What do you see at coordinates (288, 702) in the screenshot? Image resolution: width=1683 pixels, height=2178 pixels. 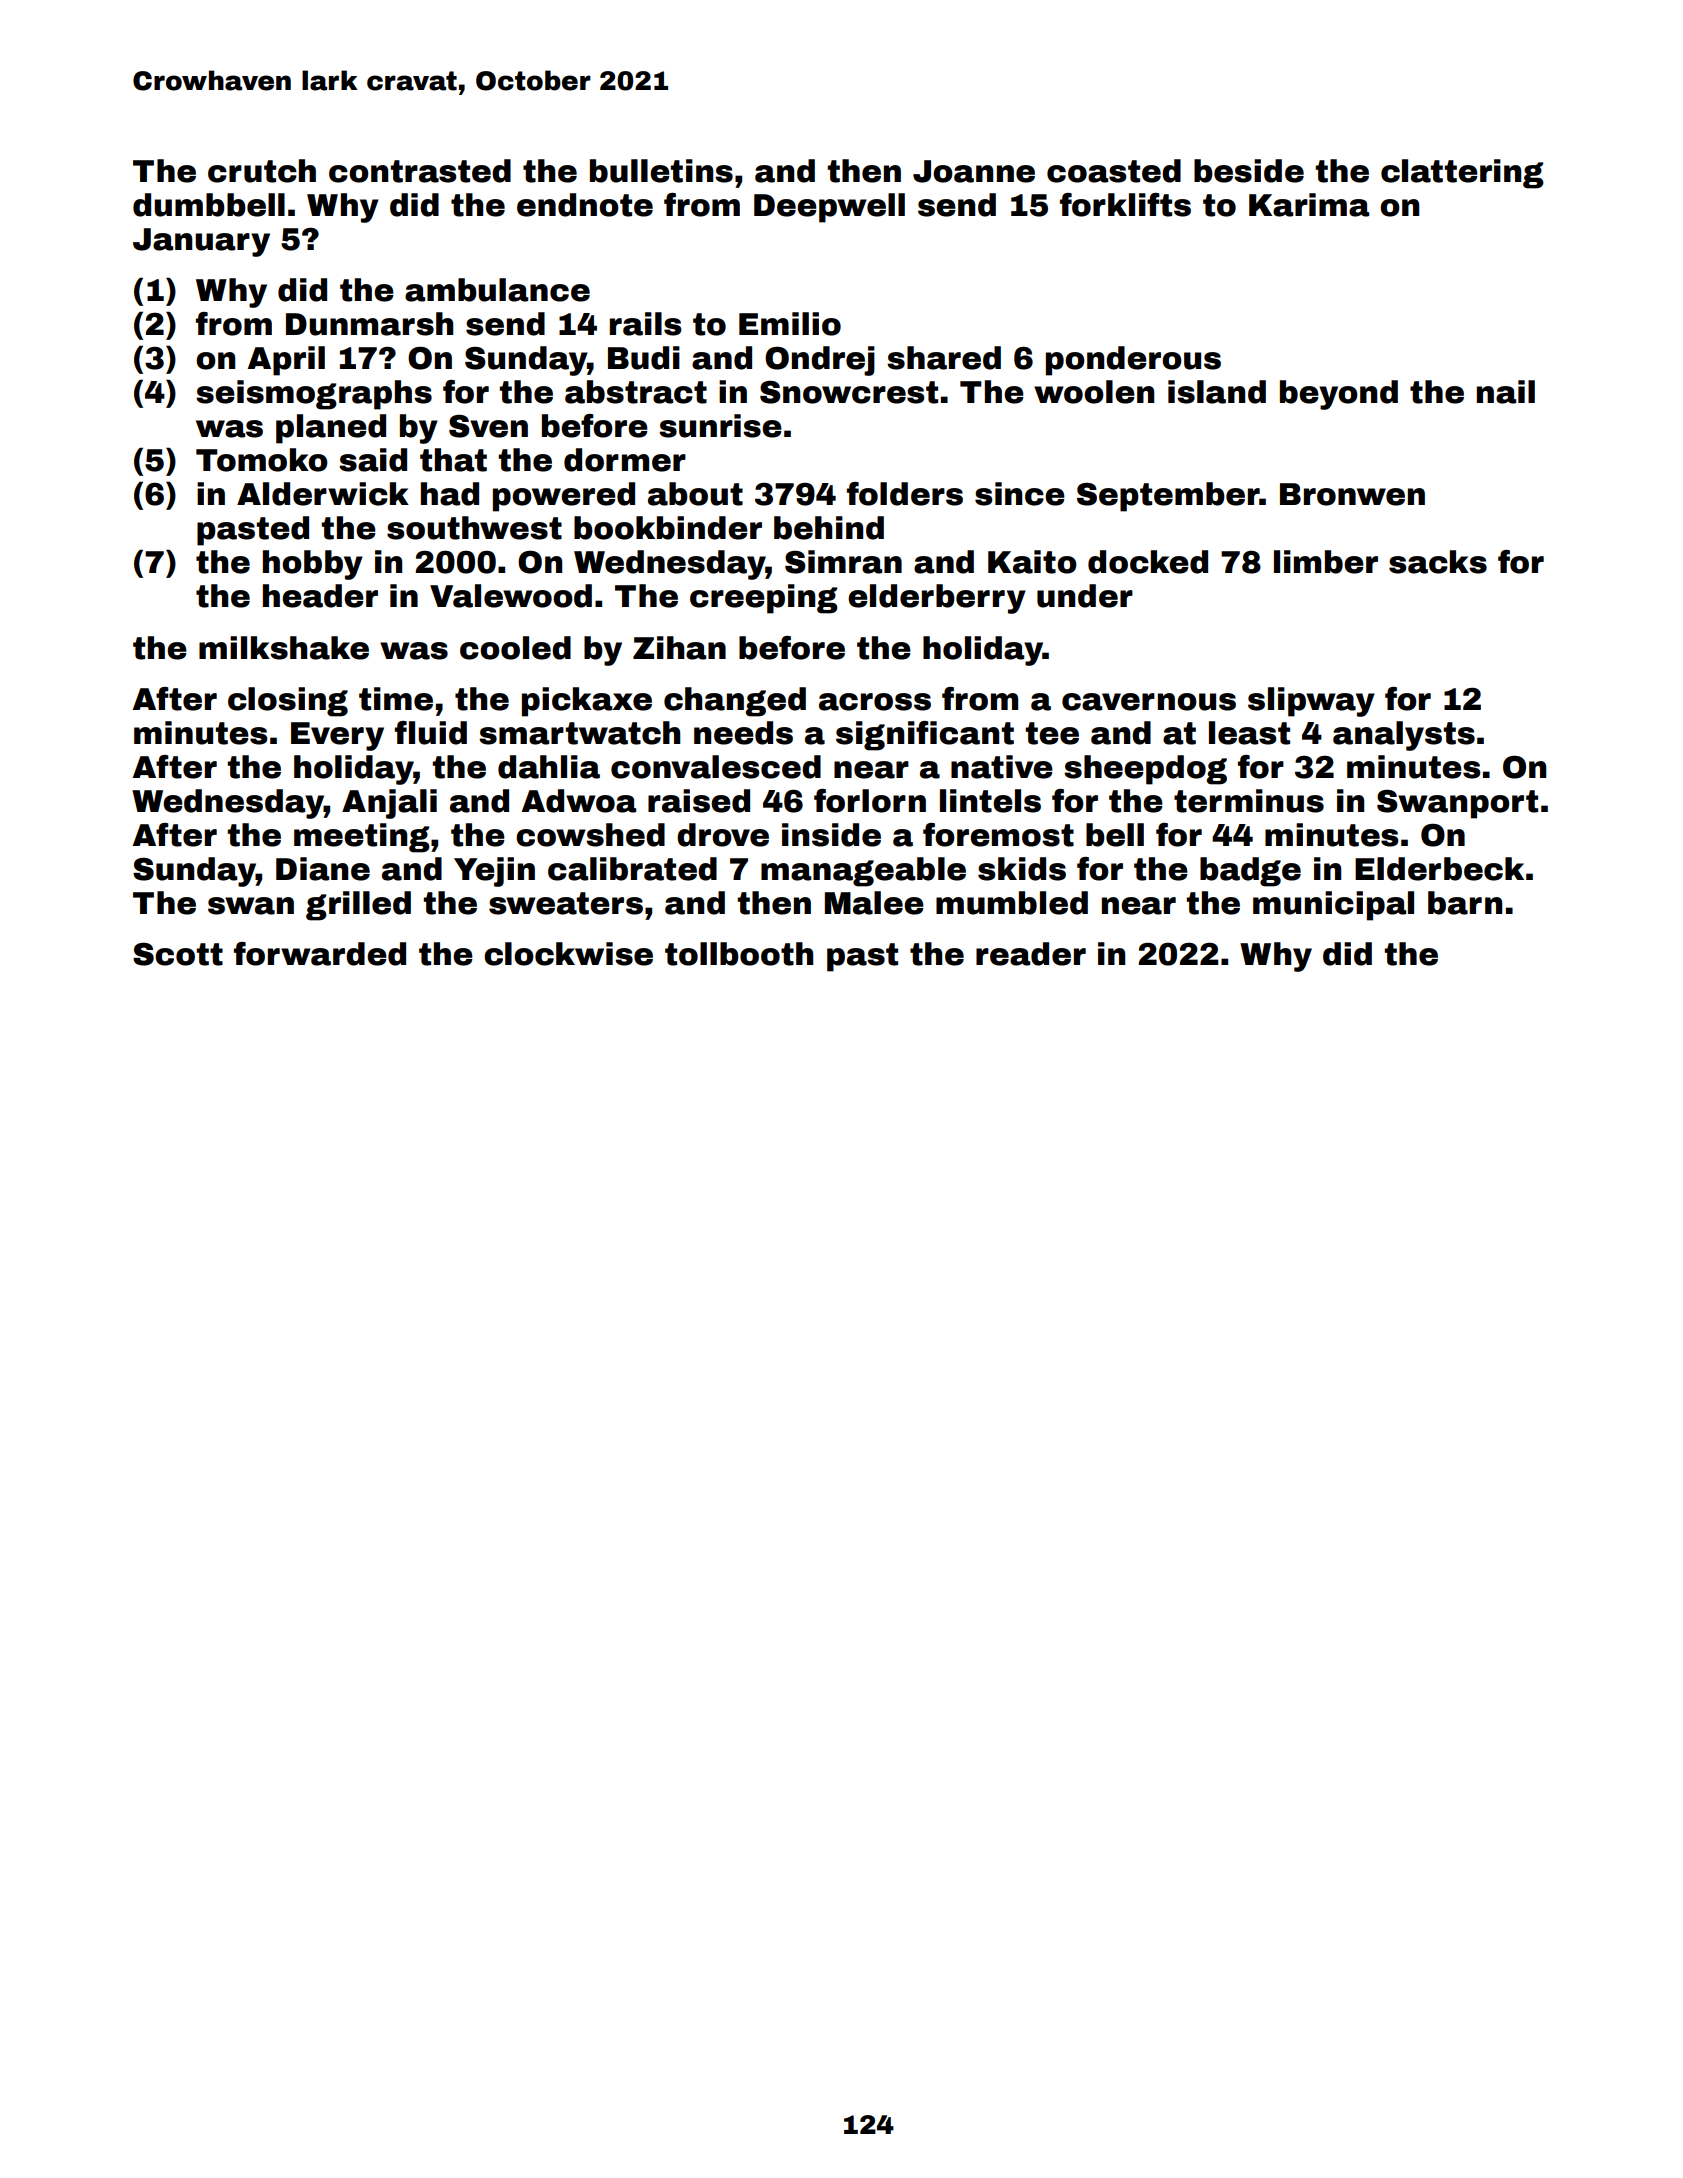 I see `closing` at bounding box center [288, 702].
